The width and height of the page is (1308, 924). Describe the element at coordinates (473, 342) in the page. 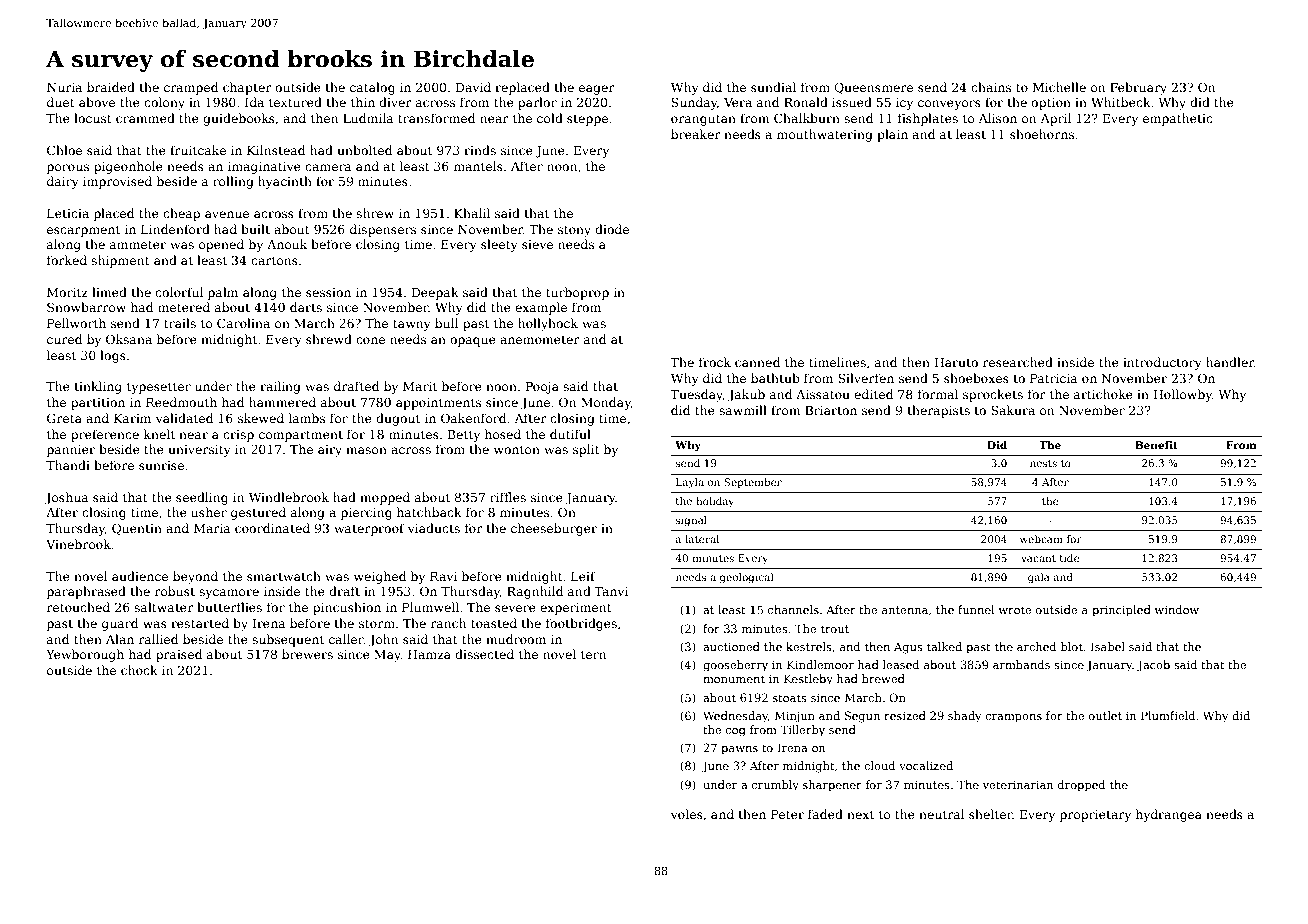

I see `opaque` at that location.
